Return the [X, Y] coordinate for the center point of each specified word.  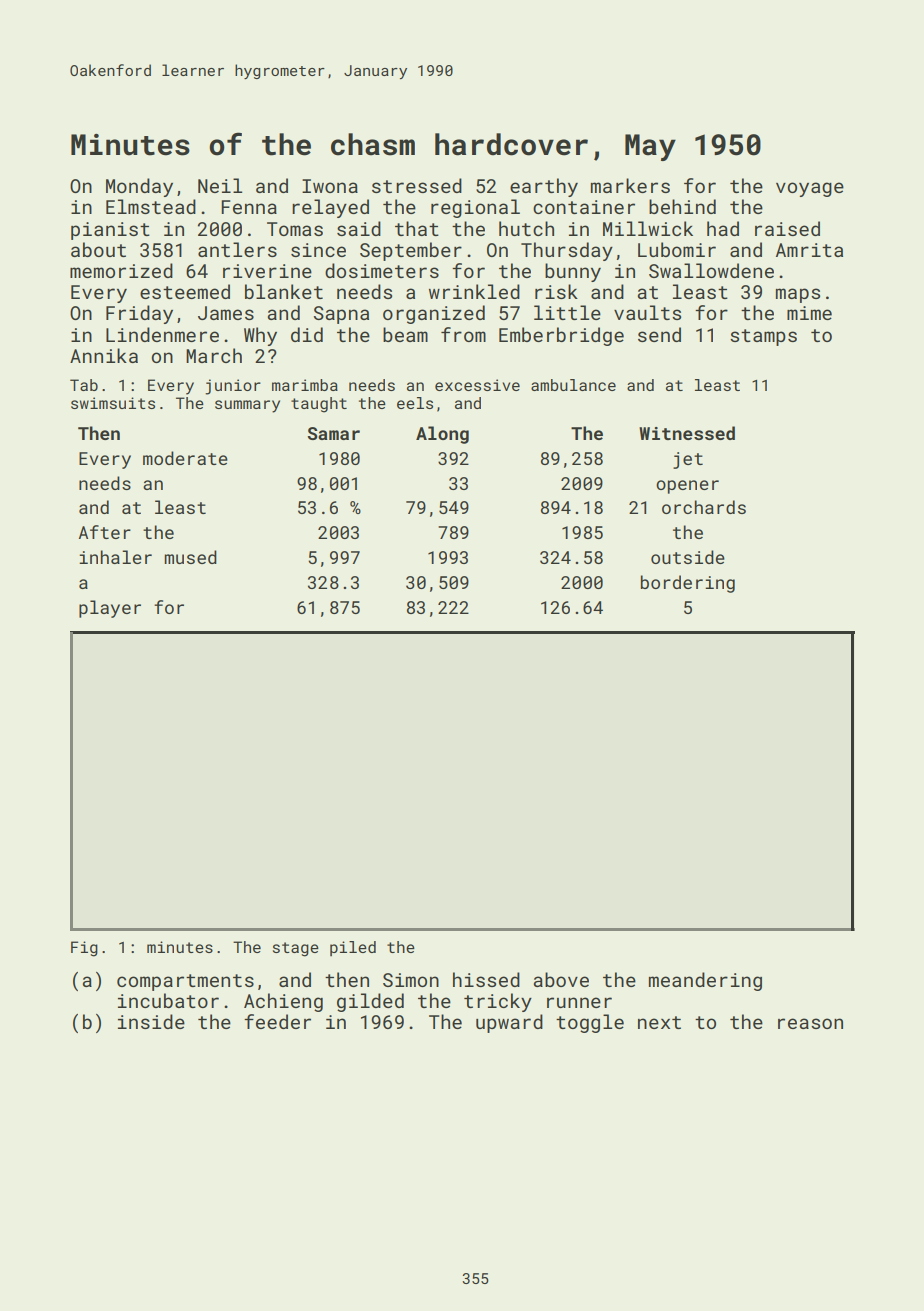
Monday [139, 187]
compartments [185, 982]
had [723, 228]
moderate [185, 458]
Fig [84, 949]
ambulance [573, 385]
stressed [417, 185]
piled [353, 948]
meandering [705, 981]
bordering [688, 584]
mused [190, 557]
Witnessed [687, 433]
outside [688, 557]
